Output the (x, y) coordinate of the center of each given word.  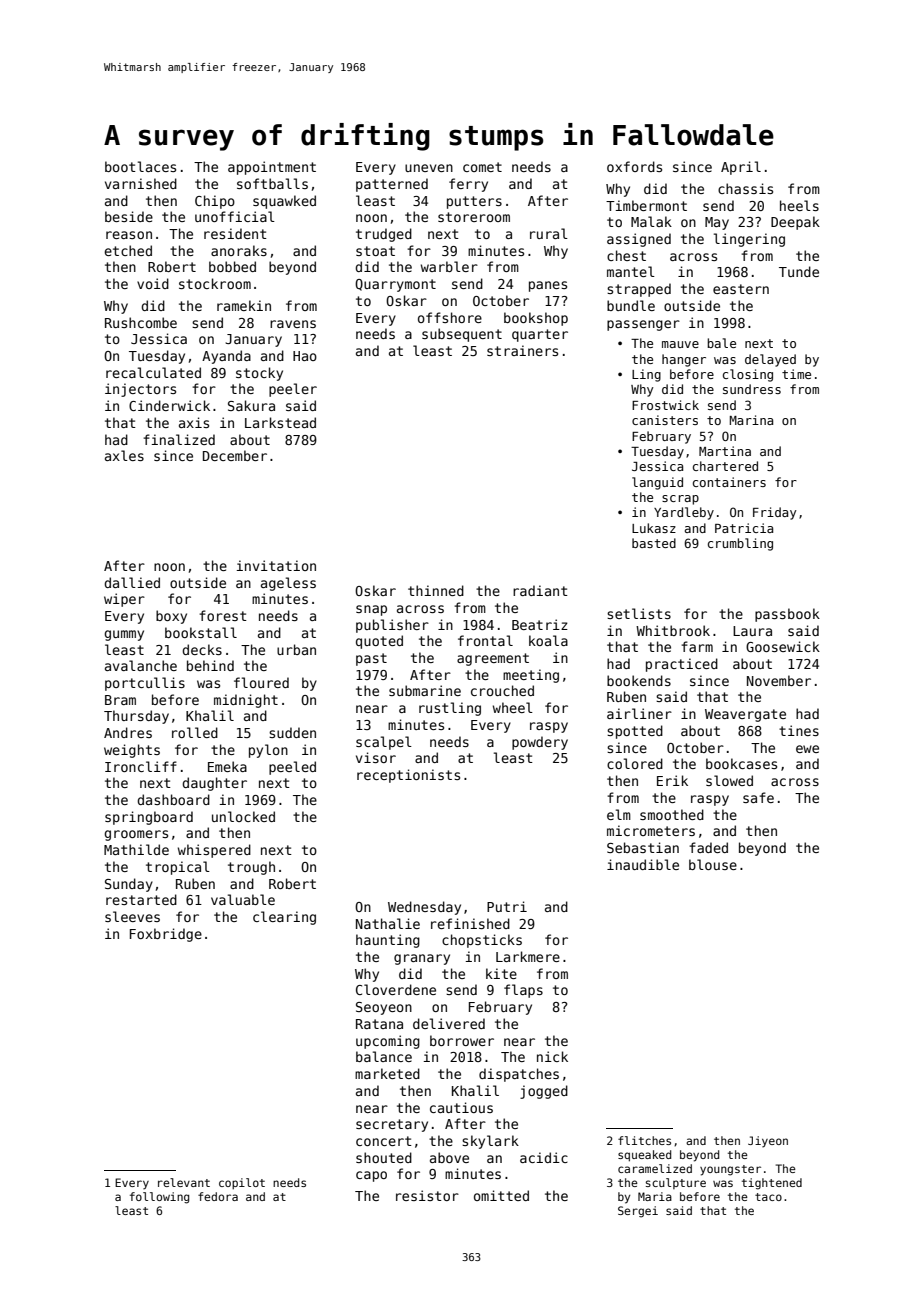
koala (548, 640)
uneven (429, 168)
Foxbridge (166, 935)
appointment (272, 168)
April (741, 168)
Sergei (638, 1212)
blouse (713, 864)
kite (501, 973)
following (159, 1198)
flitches (644, 1140)
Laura (752, 631)
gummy (124, 635)
